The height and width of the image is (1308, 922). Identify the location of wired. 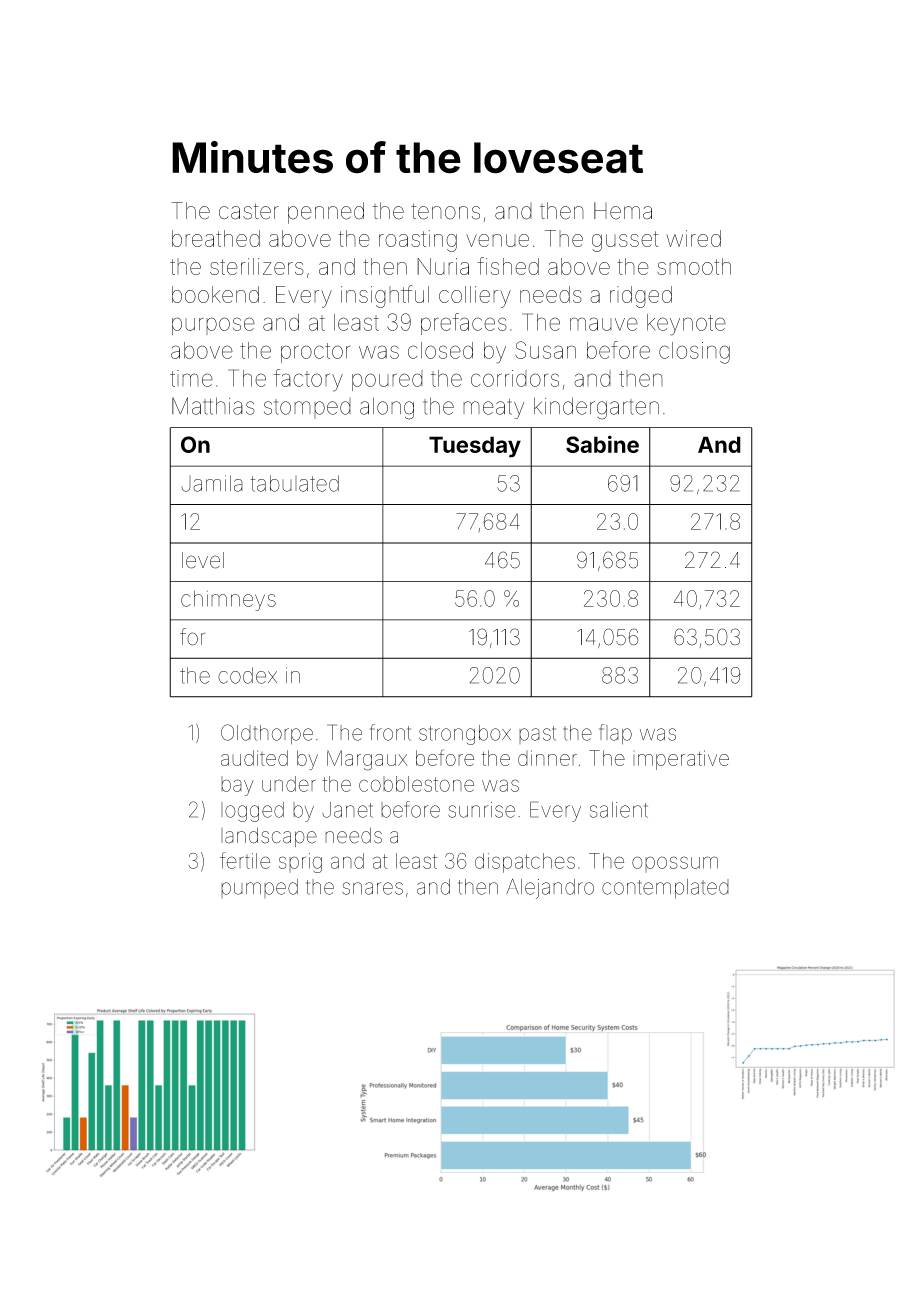
(693, 238).
